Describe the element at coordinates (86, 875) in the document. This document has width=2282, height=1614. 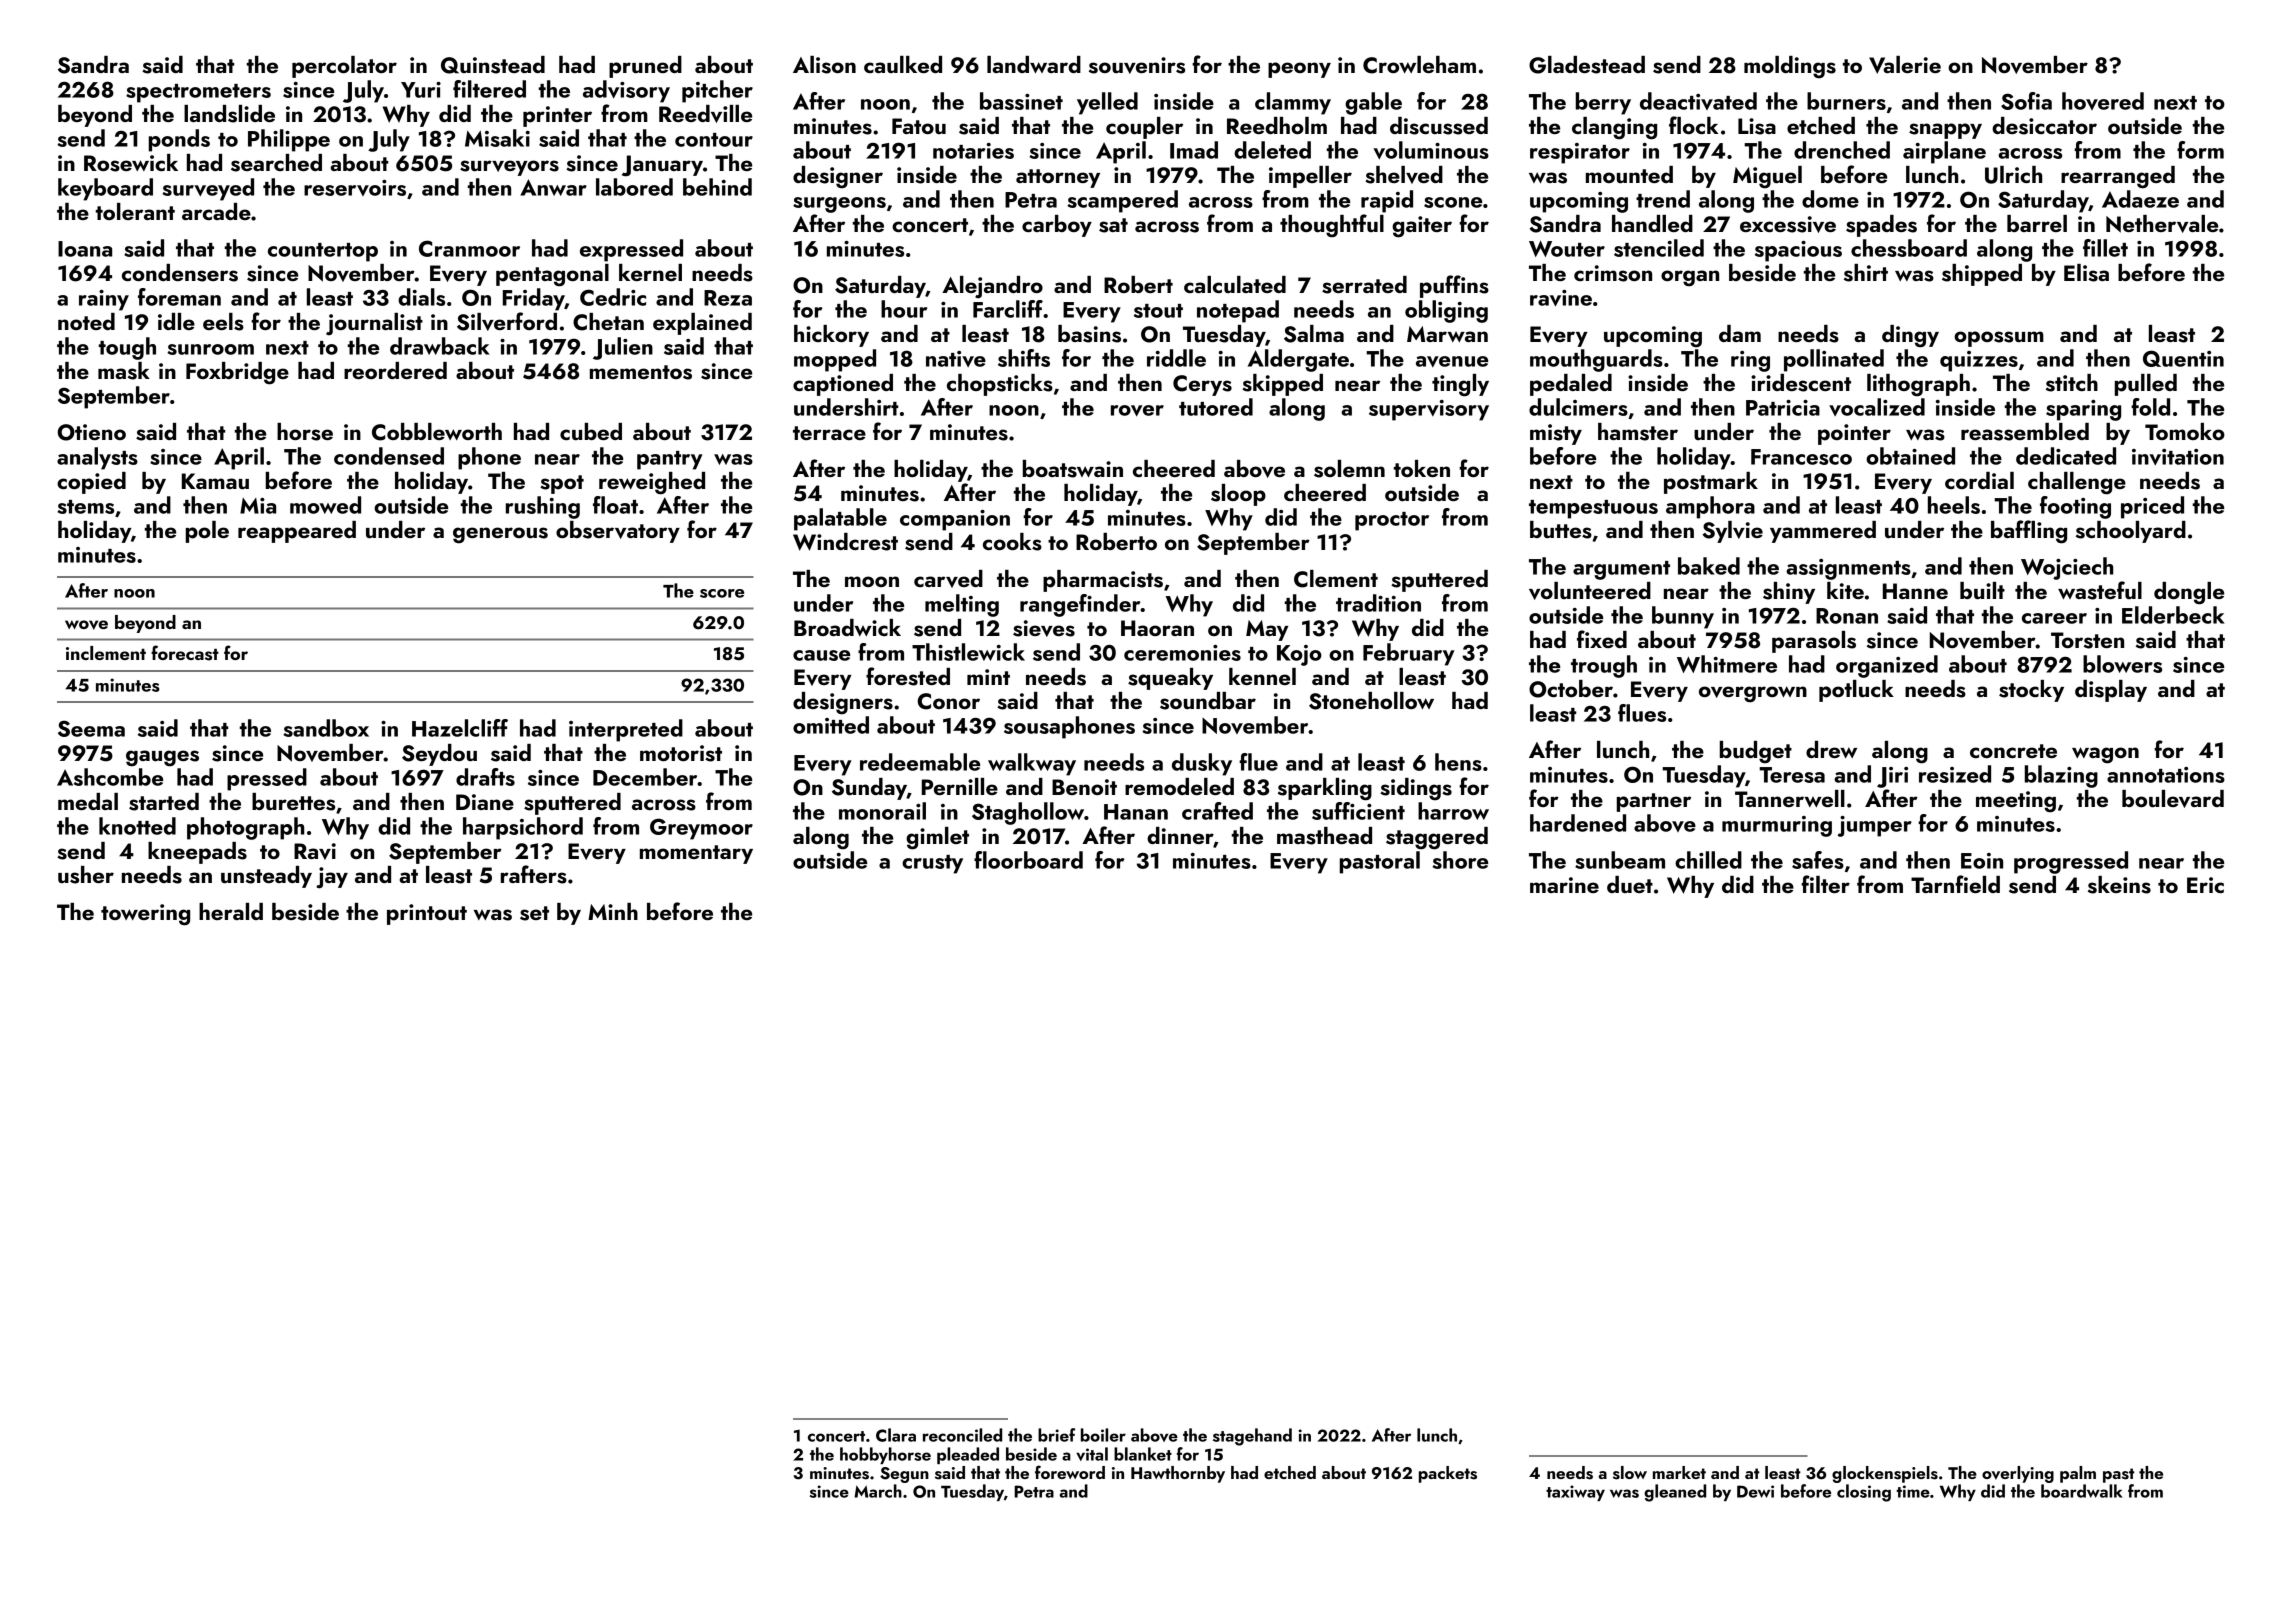
I see `usher` at that location.
